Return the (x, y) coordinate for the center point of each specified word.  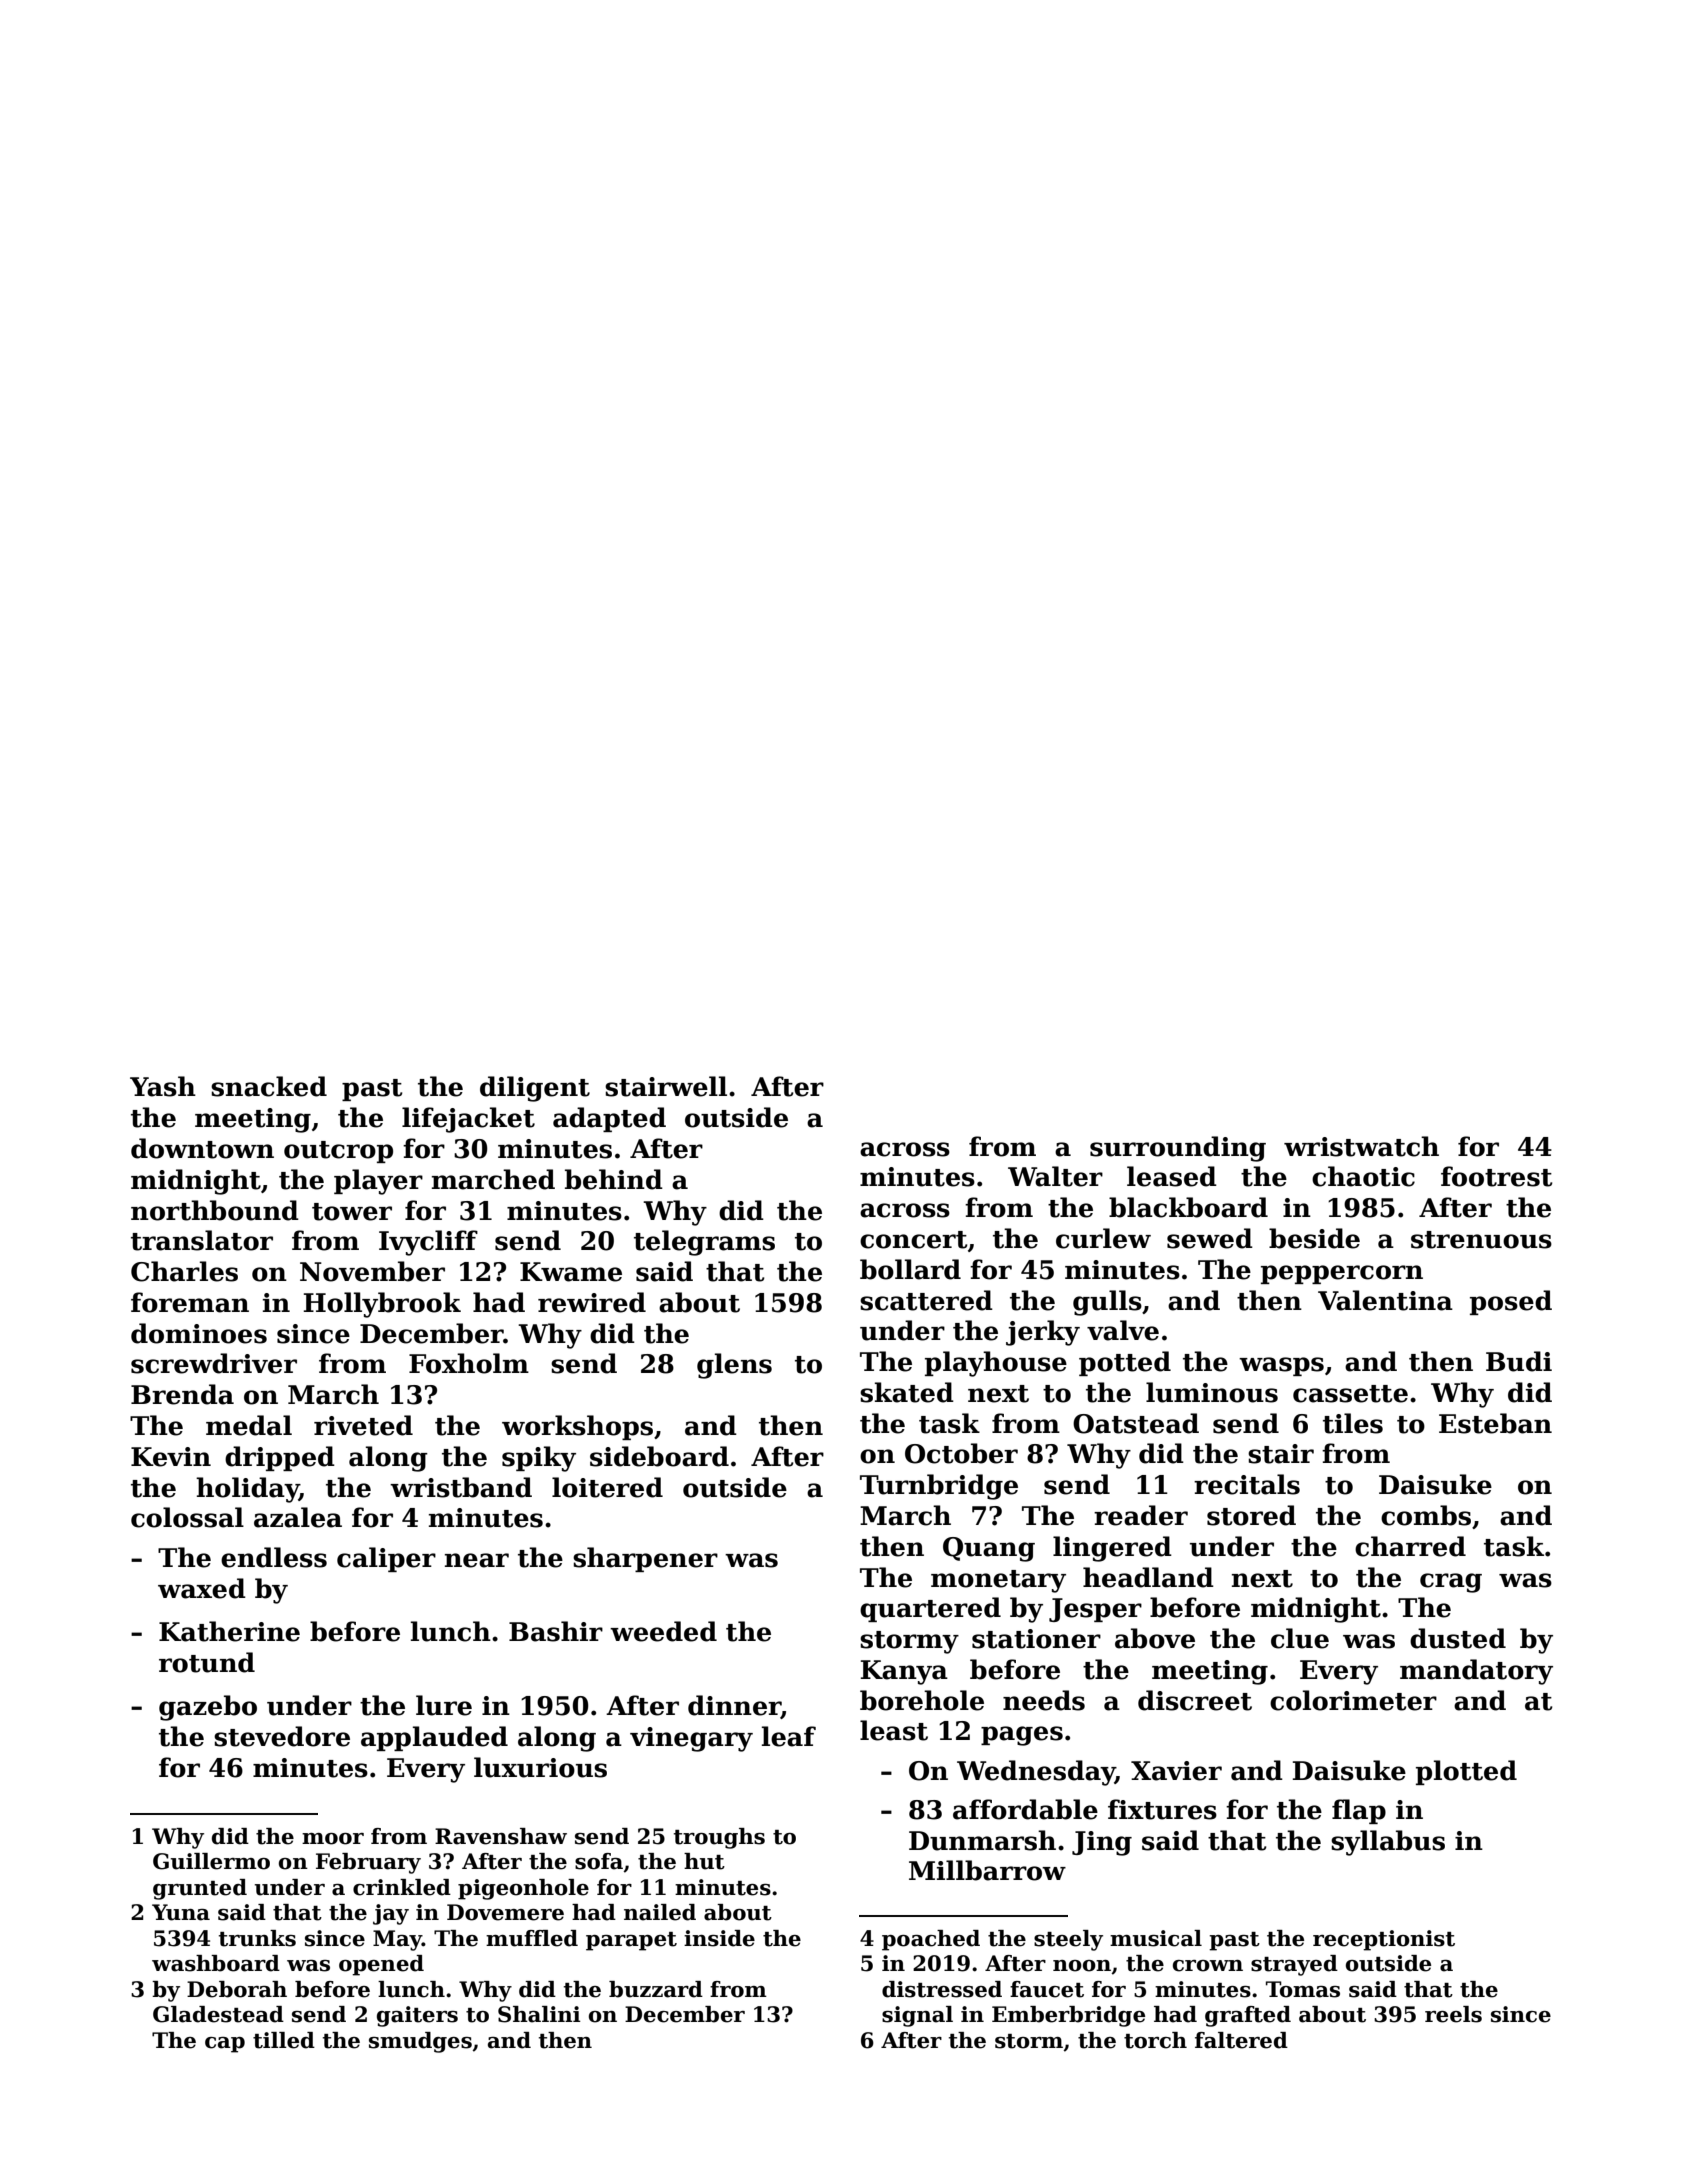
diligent (535, 1089)
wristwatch (1361, 1146)
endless (274, 1557)
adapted (609, 1119)
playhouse (996, 1364)
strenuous (1481, 1240)
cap (225, 2045)
